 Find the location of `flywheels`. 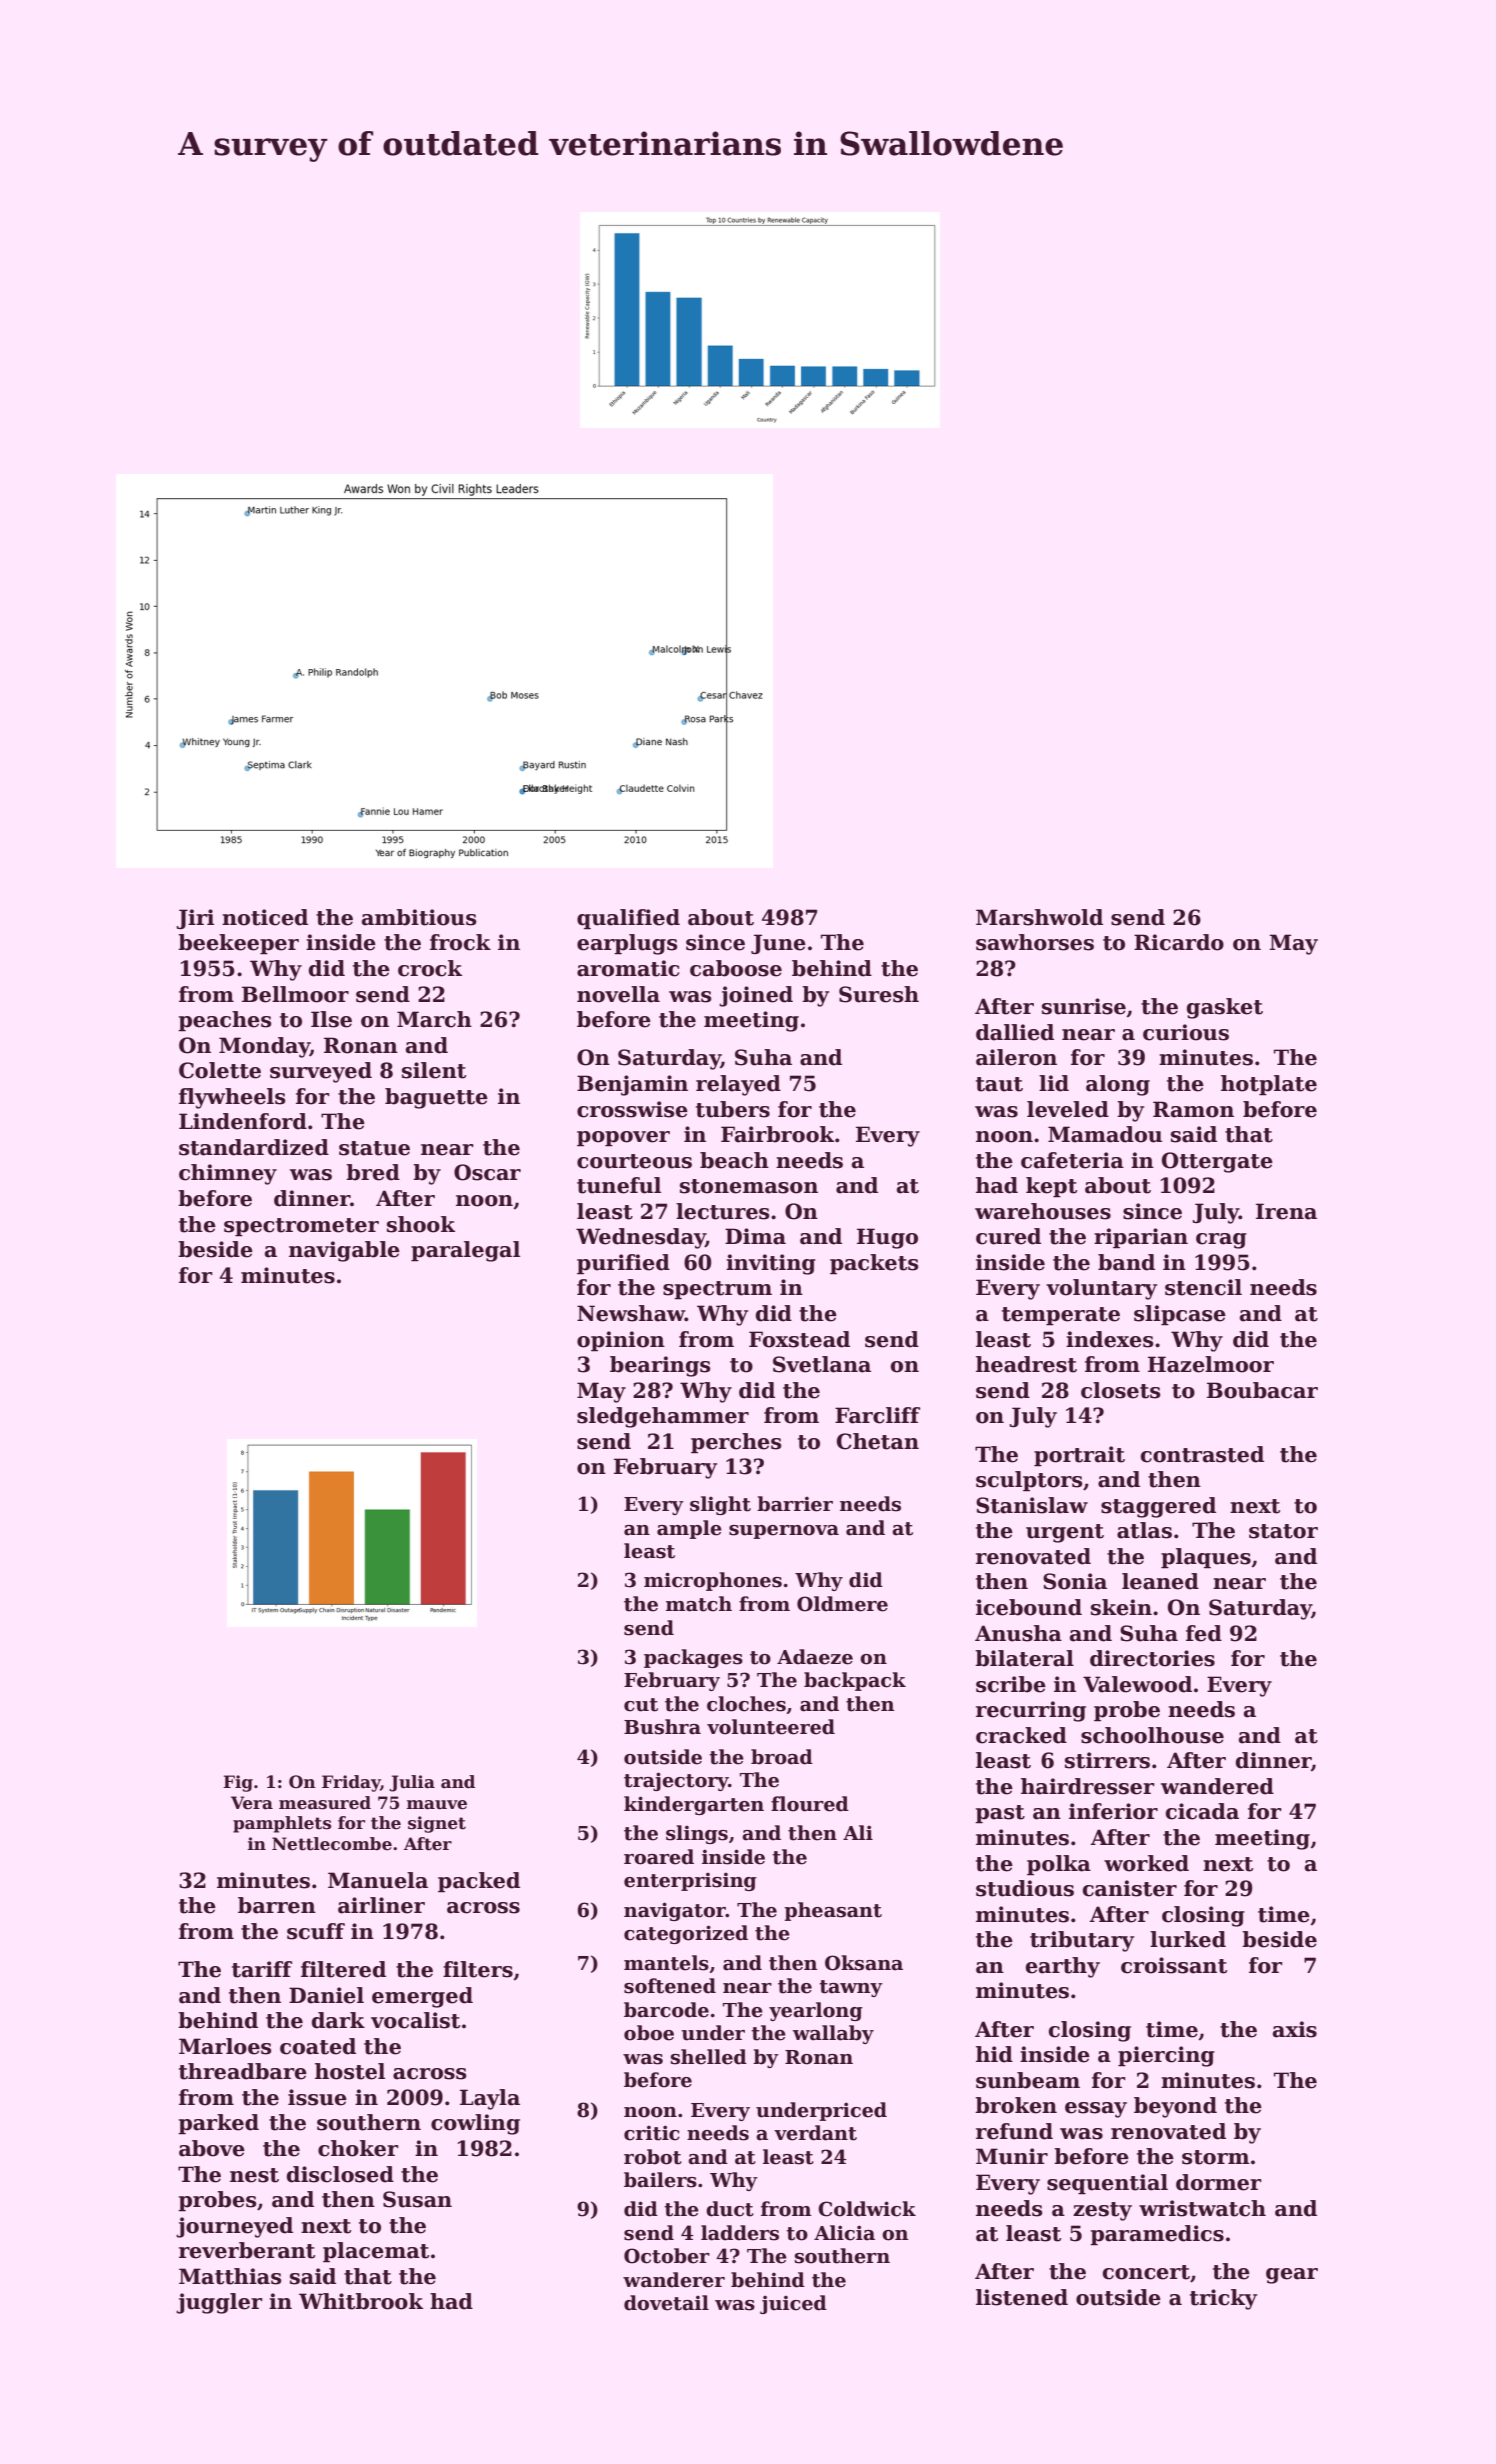

flywheels is located at coordinates (232, 1098).
